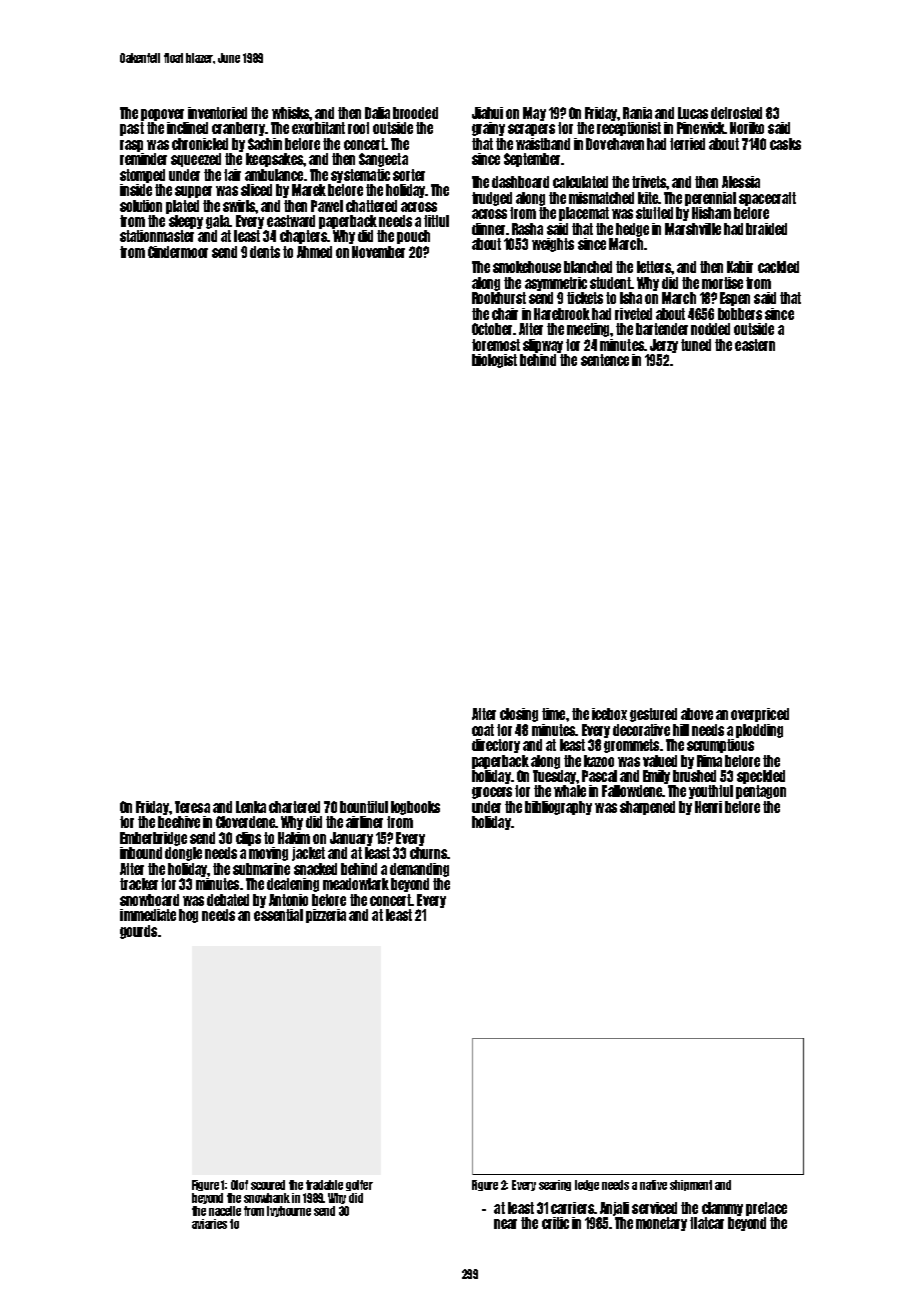 This image has width=924, height=1308. Describe the element at coordinates (487, 113) in the image. I see `Jiahui` at that location.
